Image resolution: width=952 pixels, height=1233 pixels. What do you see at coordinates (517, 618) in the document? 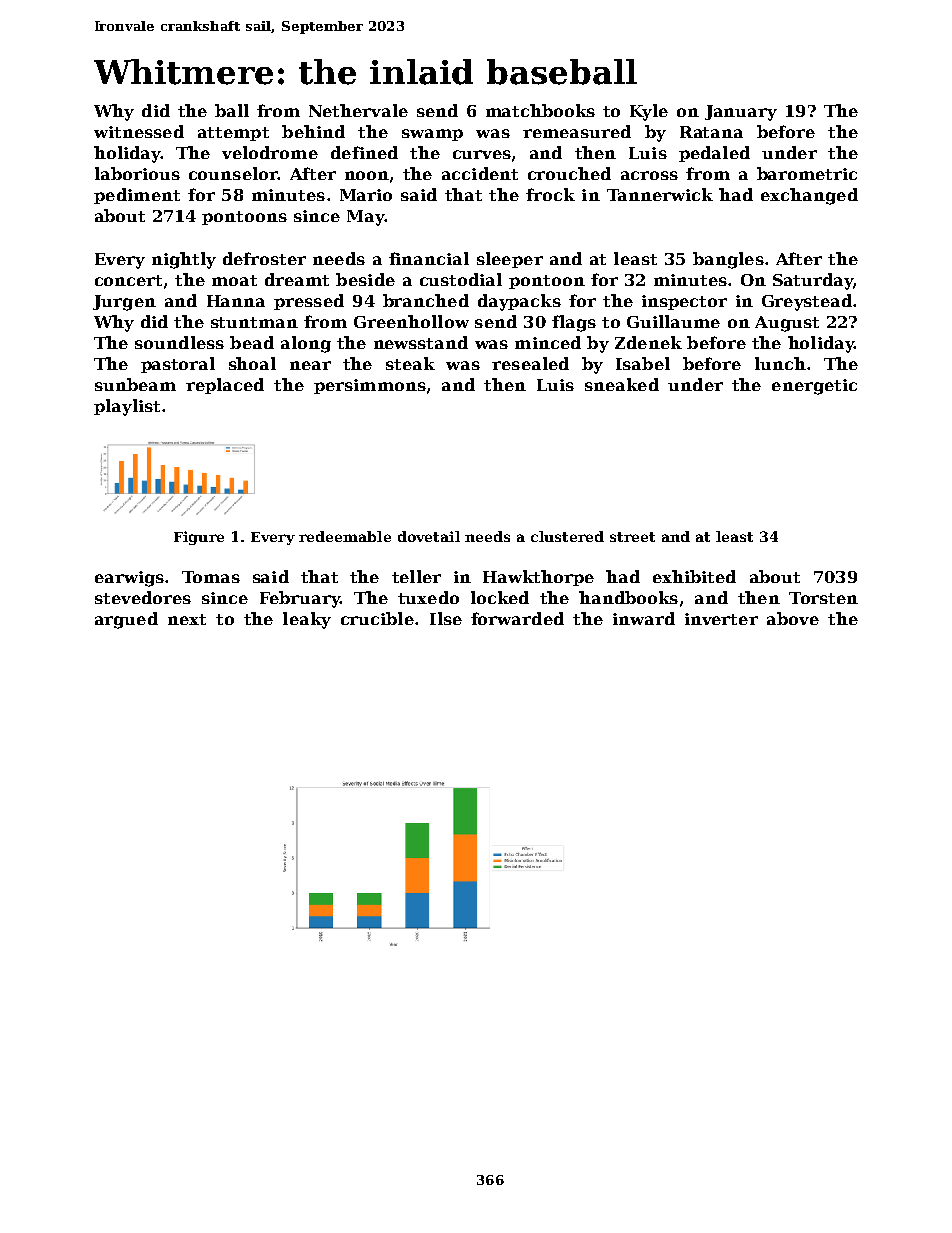
I see `forwarded` at bounding box center [517, 618].
